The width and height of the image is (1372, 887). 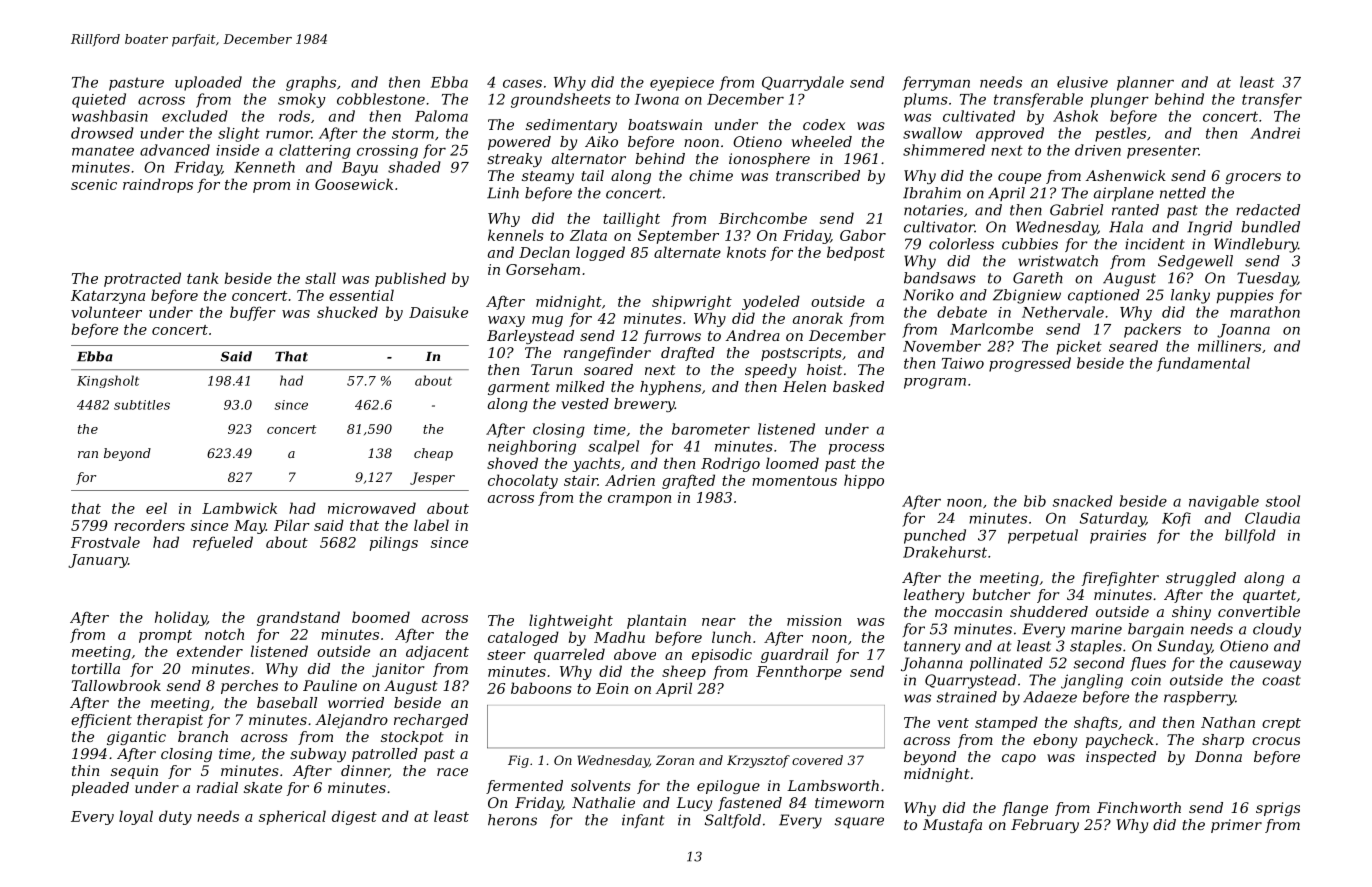 What do you see at coordinates (452, 772) in the image?
I see `race` at bounding box center [452, 772].
